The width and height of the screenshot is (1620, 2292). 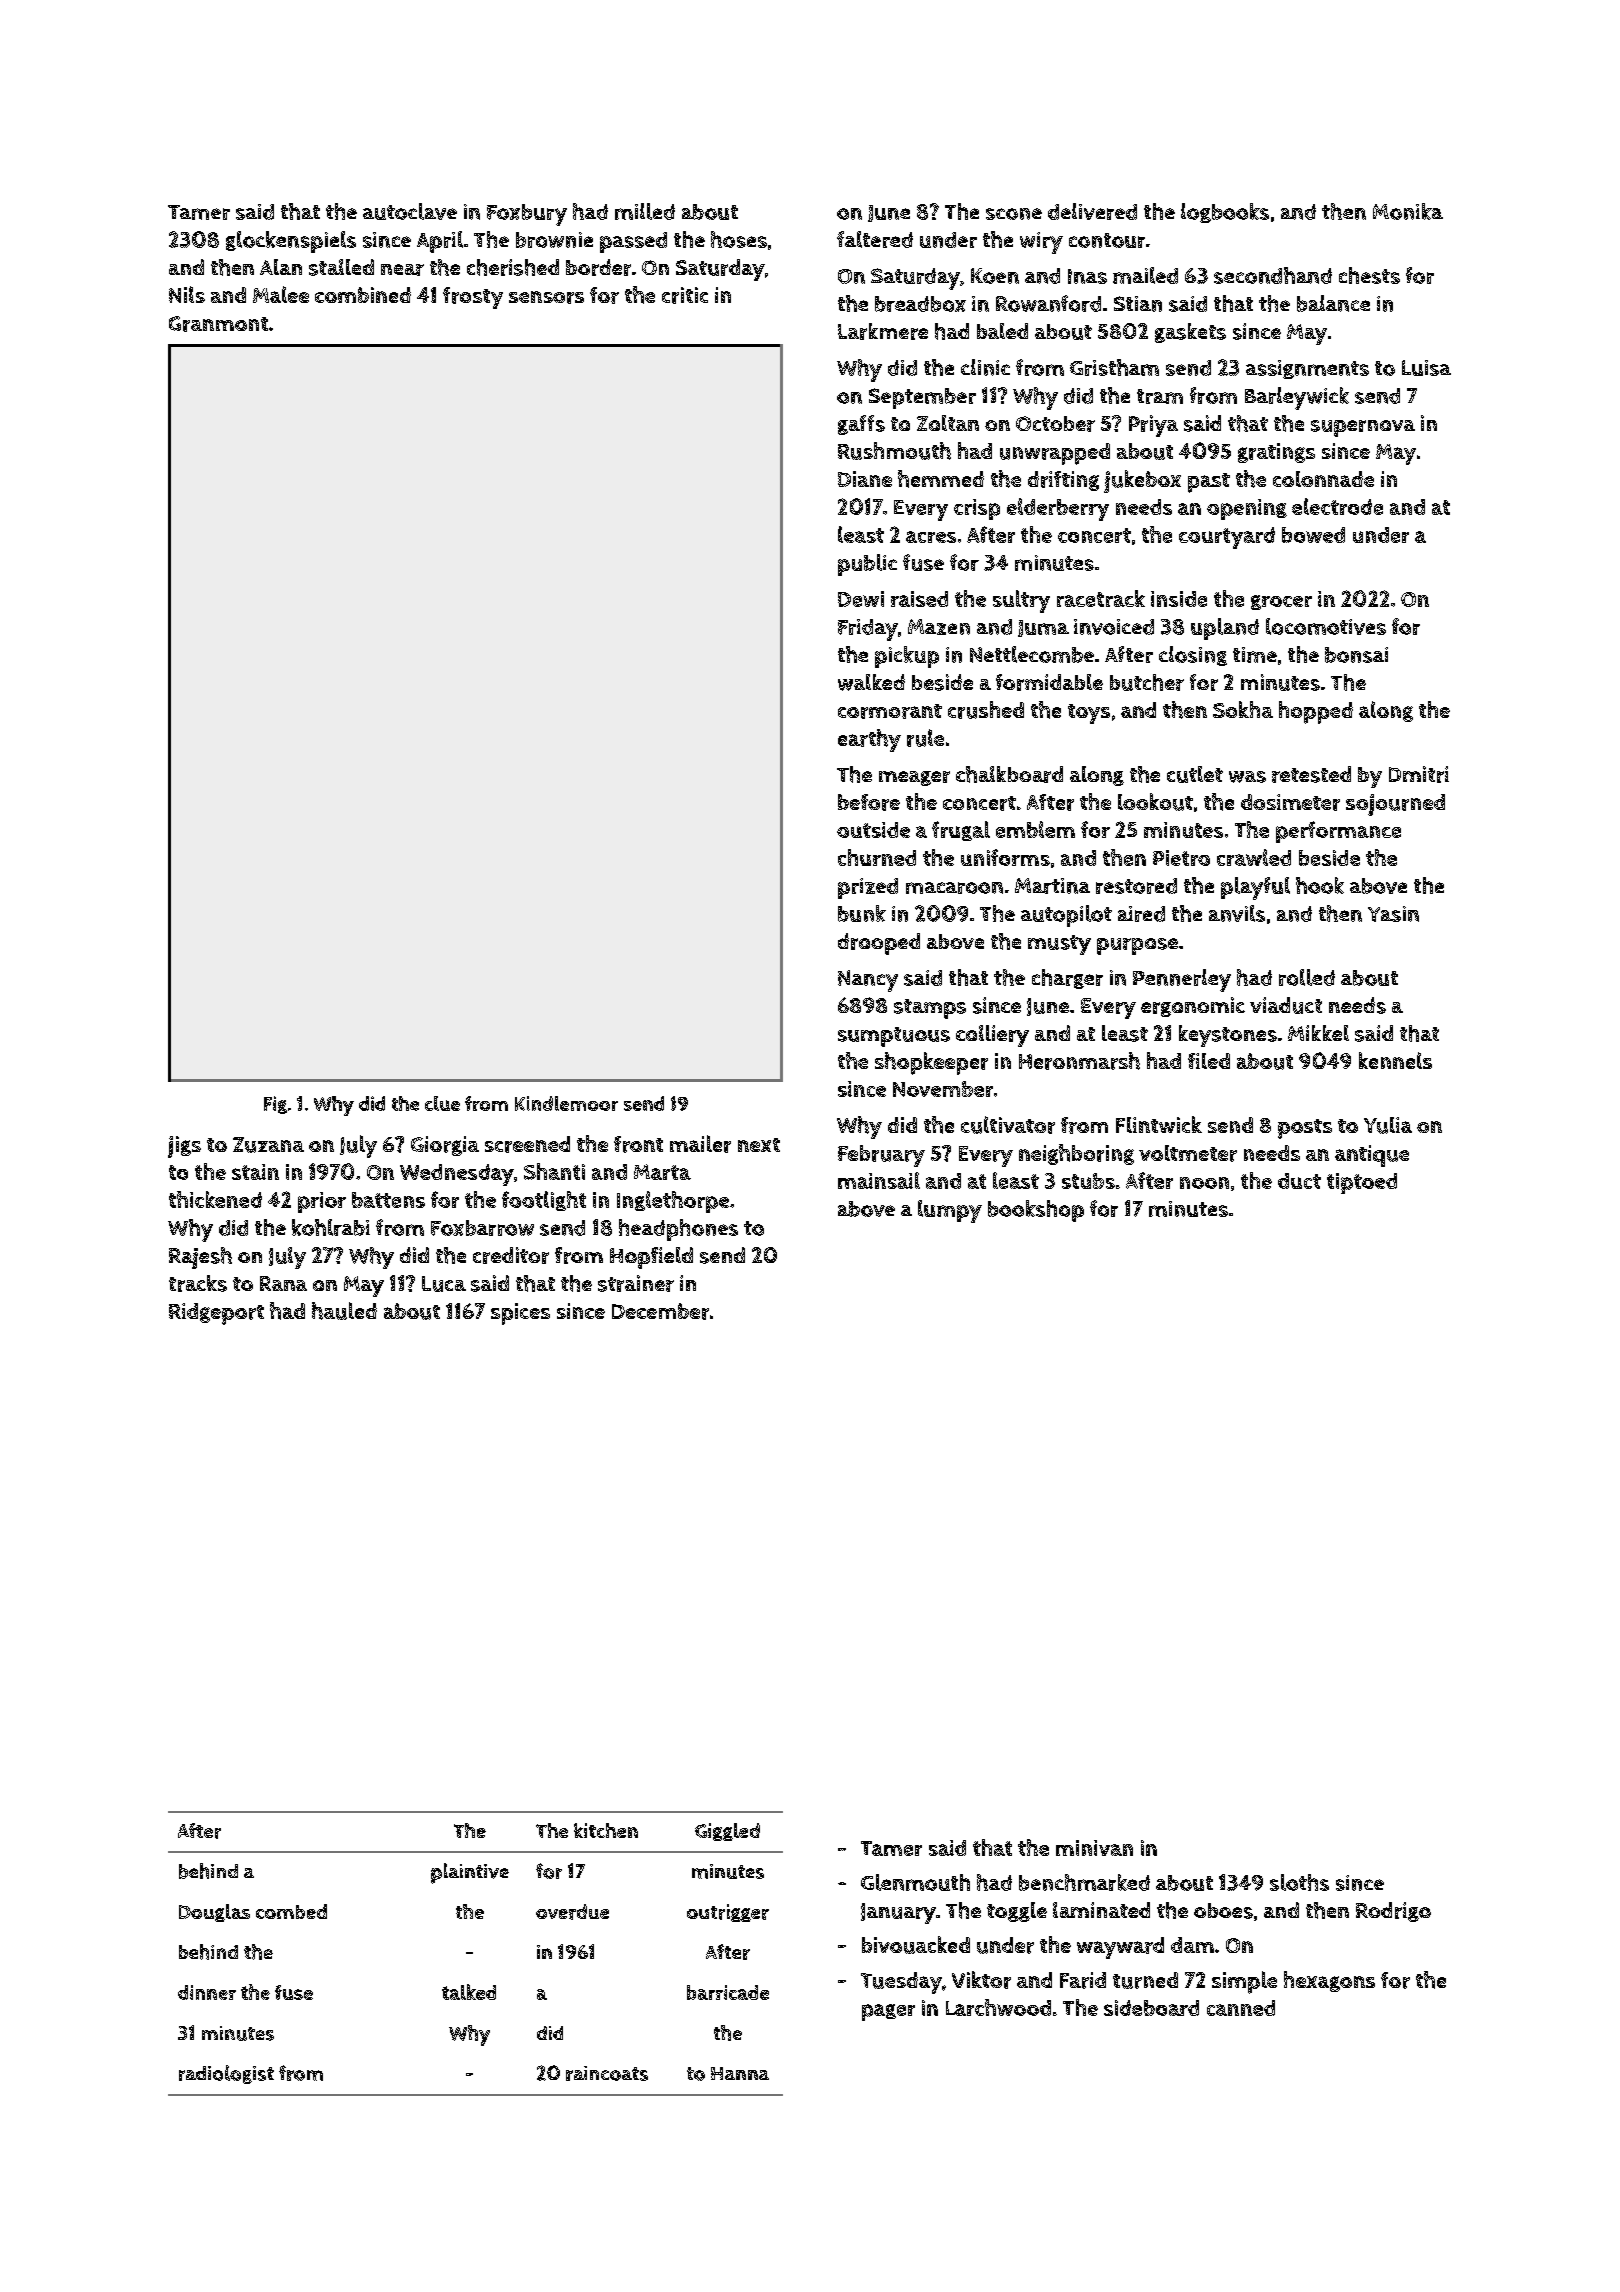 I want to click on combined, so click(x=363, y=295).
